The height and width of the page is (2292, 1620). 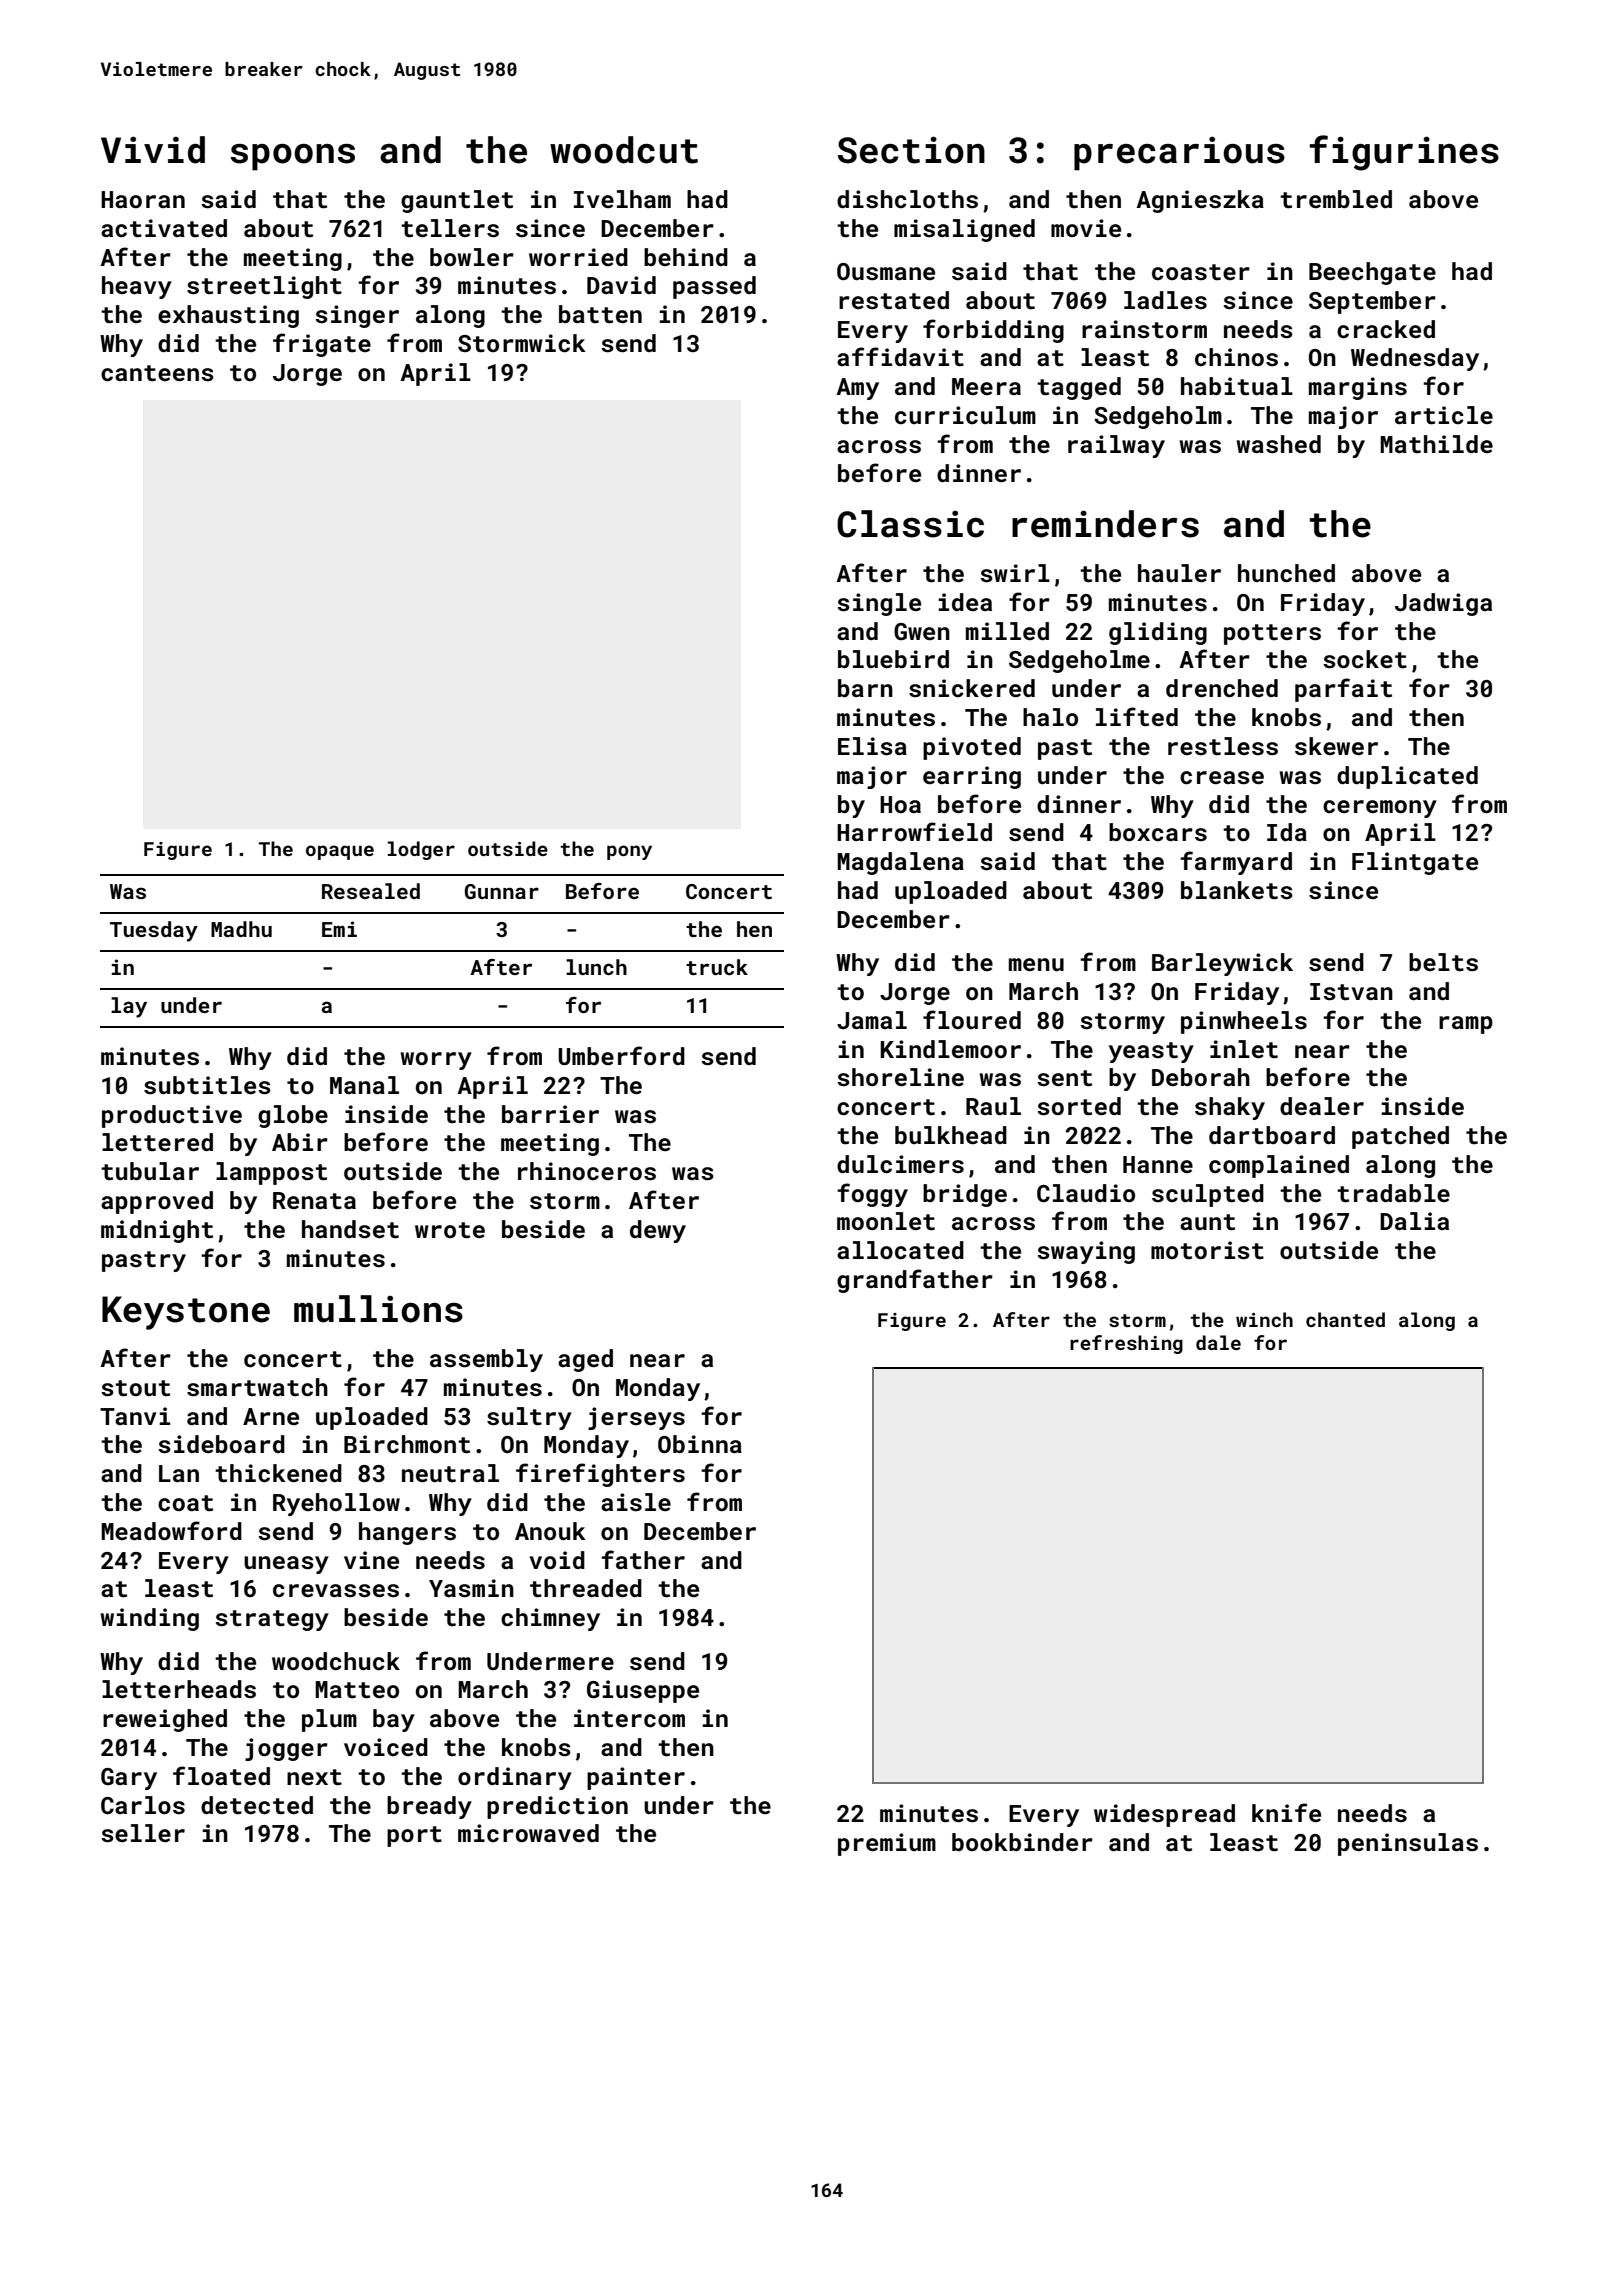 I want to click on tubular, so click(x=150, y=1171).
